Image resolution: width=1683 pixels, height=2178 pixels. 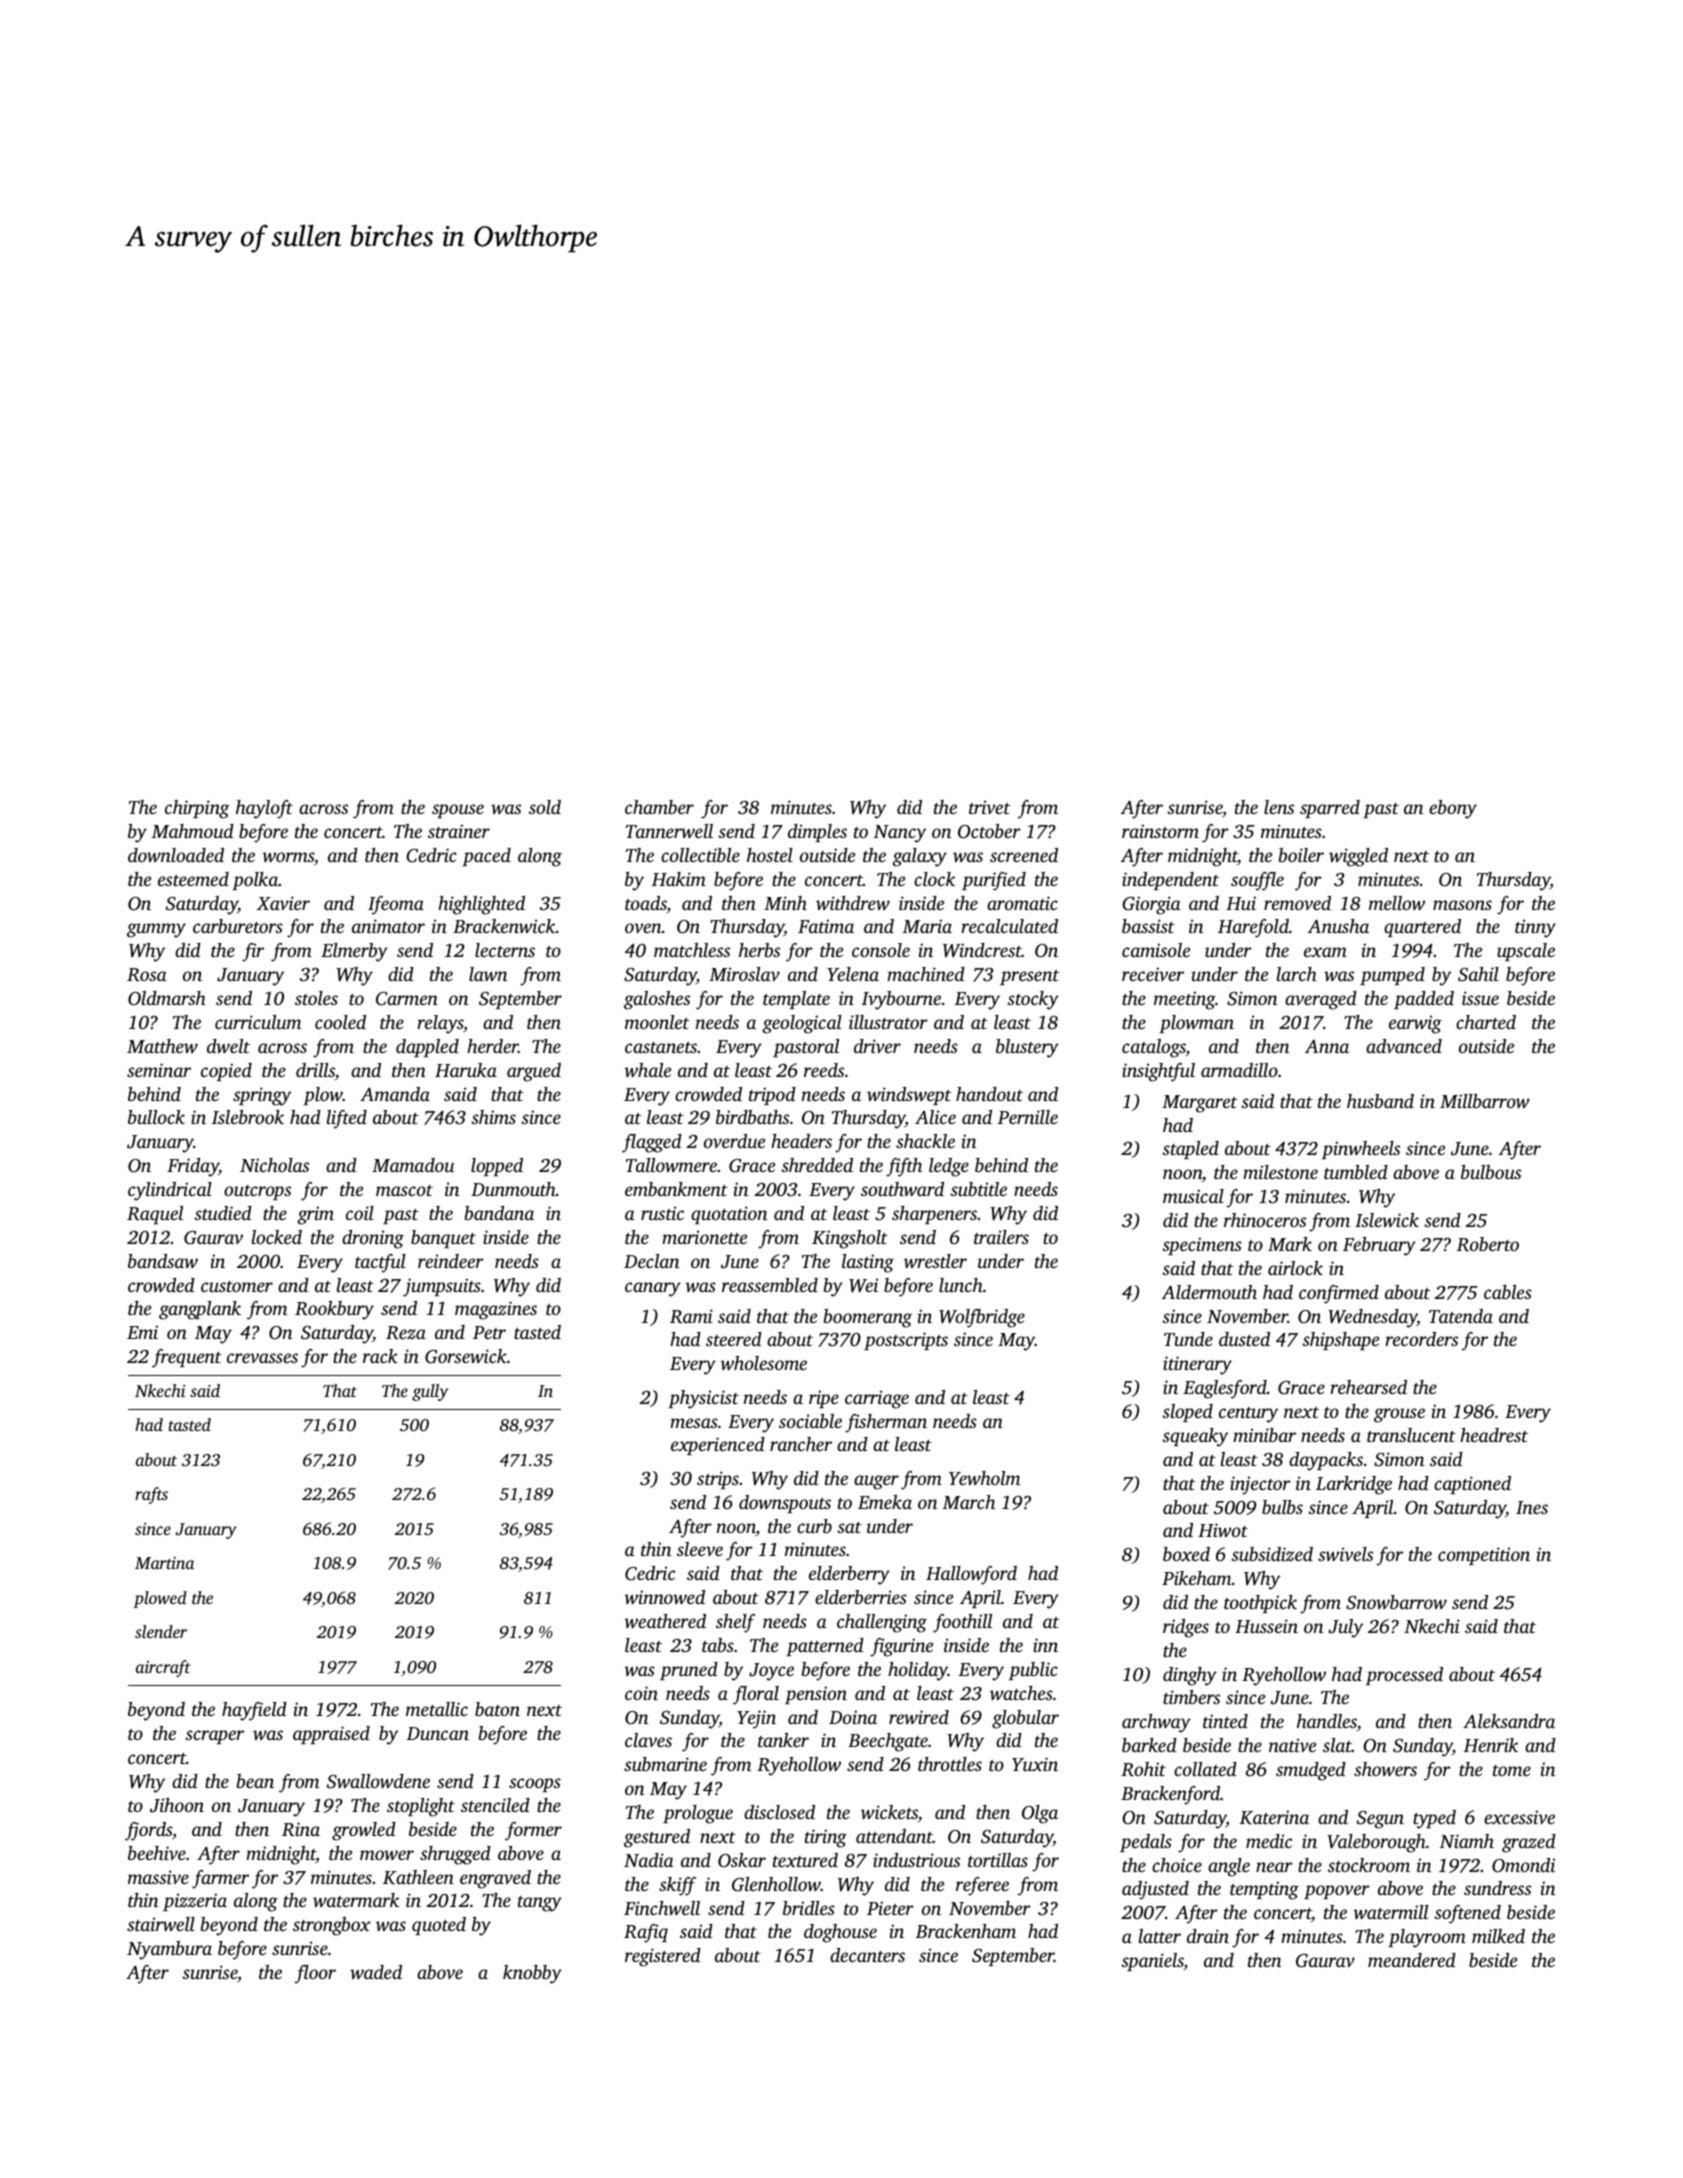 I want to click on sleeve, so click(x=700, y=1549).
